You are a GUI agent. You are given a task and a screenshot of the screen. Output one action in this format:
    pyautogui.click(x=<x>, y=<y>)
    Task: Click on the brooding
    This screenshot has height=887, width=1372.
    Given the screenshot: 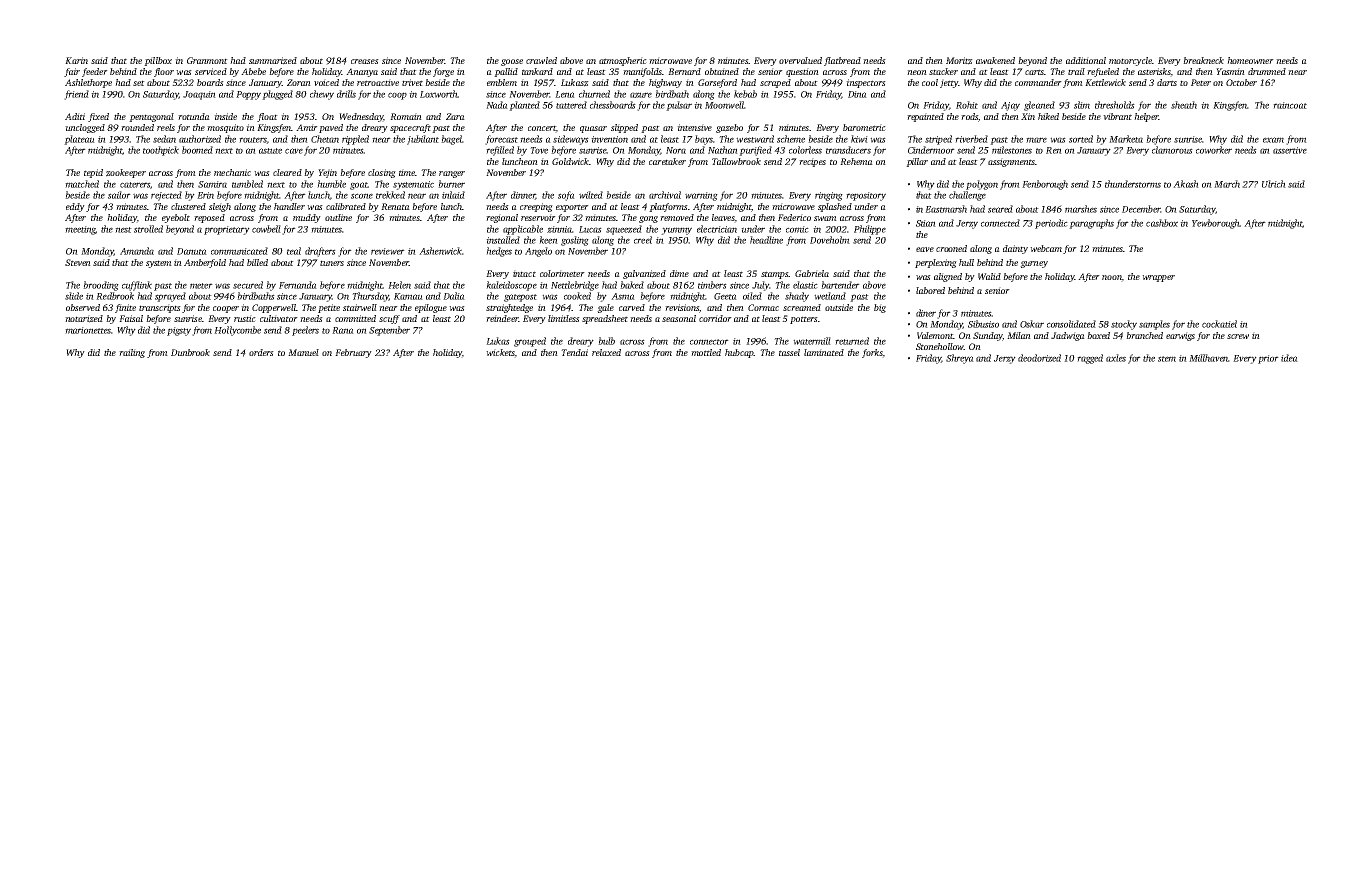 What is the action you would take?
    pyautogui.click(x=101, y=286)
